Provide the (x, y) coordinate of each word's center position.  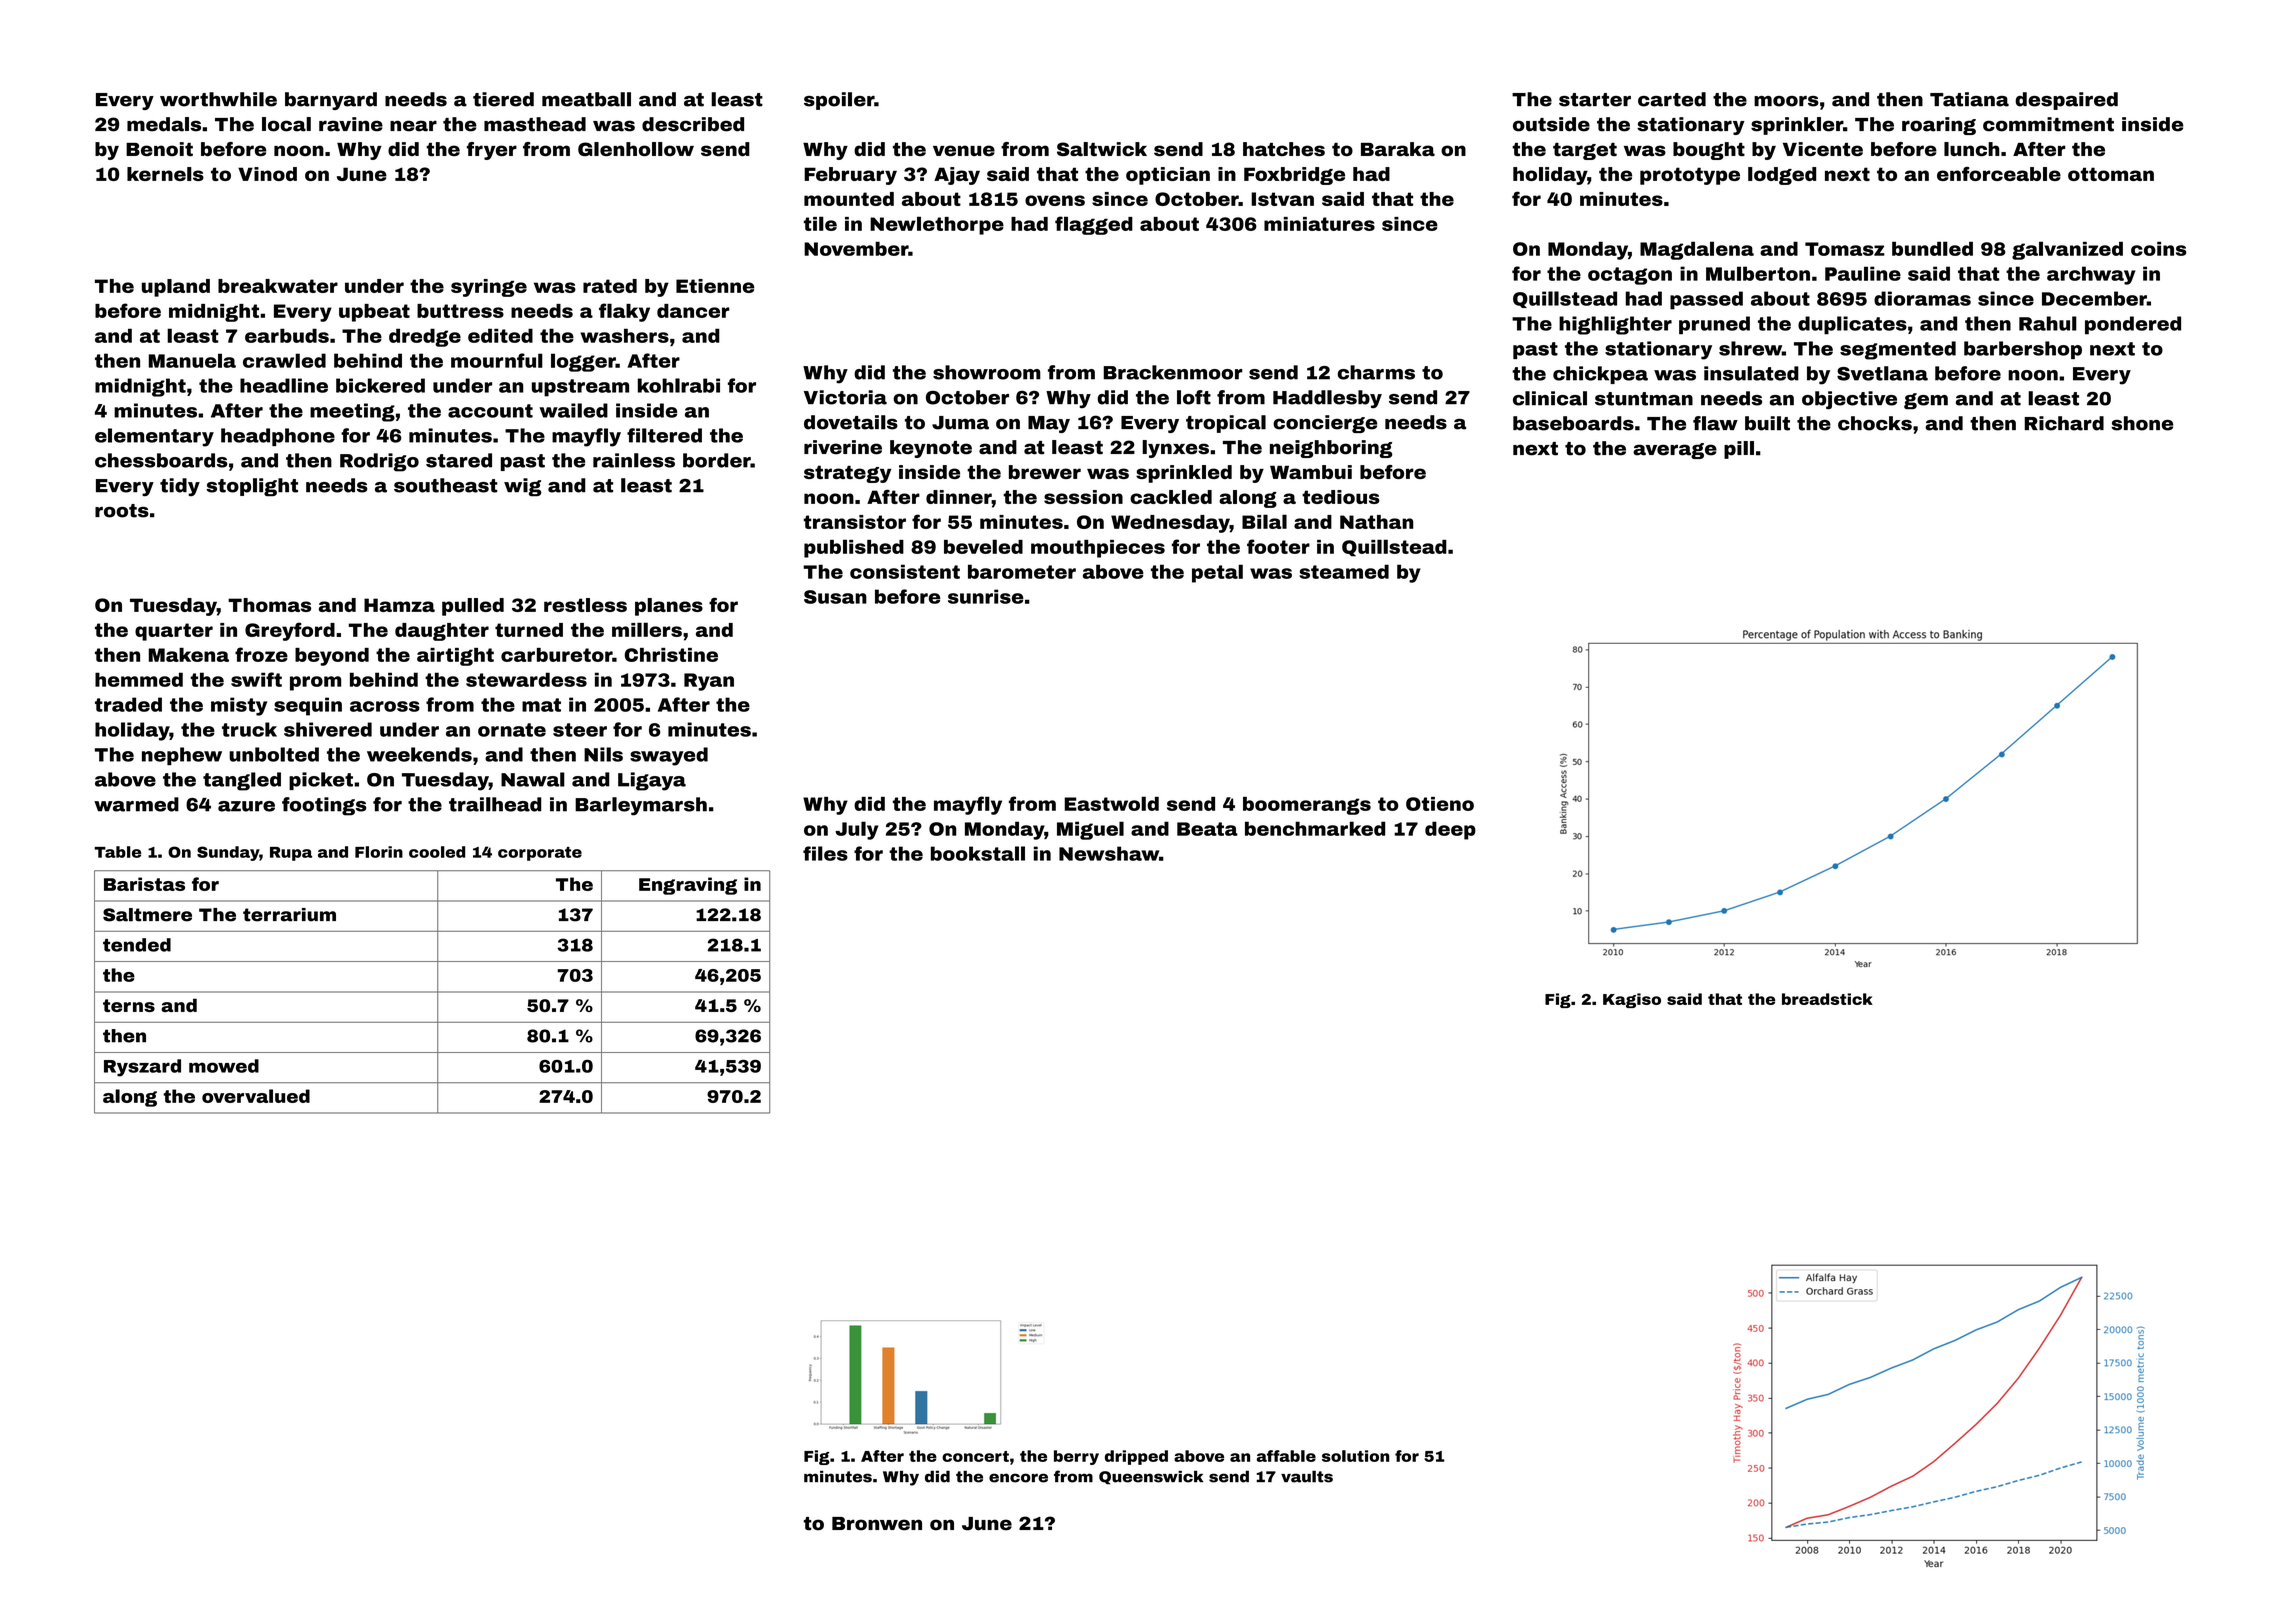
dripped (1136, 1457)
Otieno (1440, 804)
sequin (308, 706)
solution (1355, 1456)
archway (2091, 275)
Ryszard (142, 1068)
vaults (1307, 1476)
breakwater (278, 286)
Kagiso (1632, 1000)
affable (1286, 1456)
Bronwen (877, 1524)
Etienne (715, 286)
